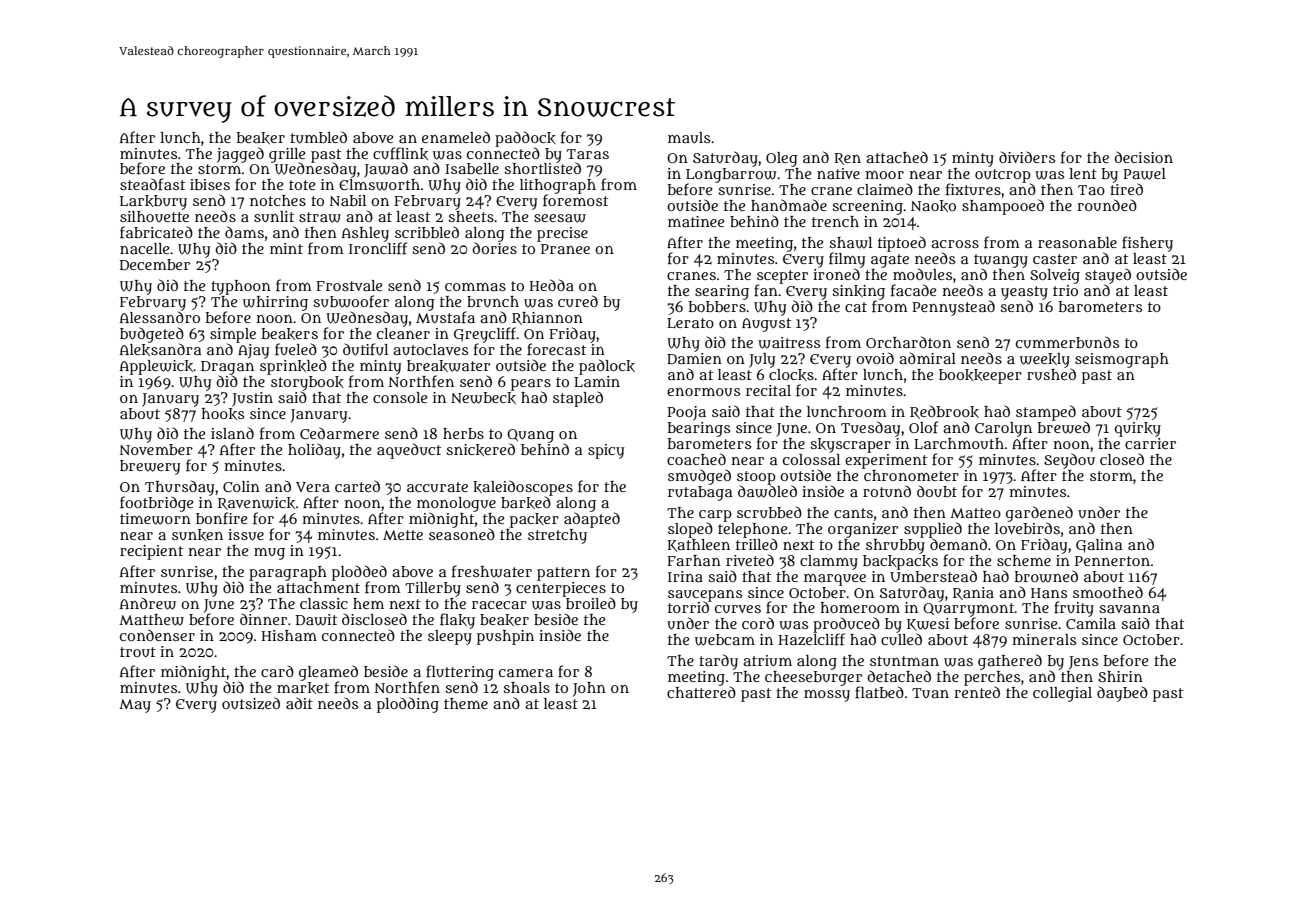  Describe the element at coordinates (1062, 694) in the document. I see `collegial` at that location.
